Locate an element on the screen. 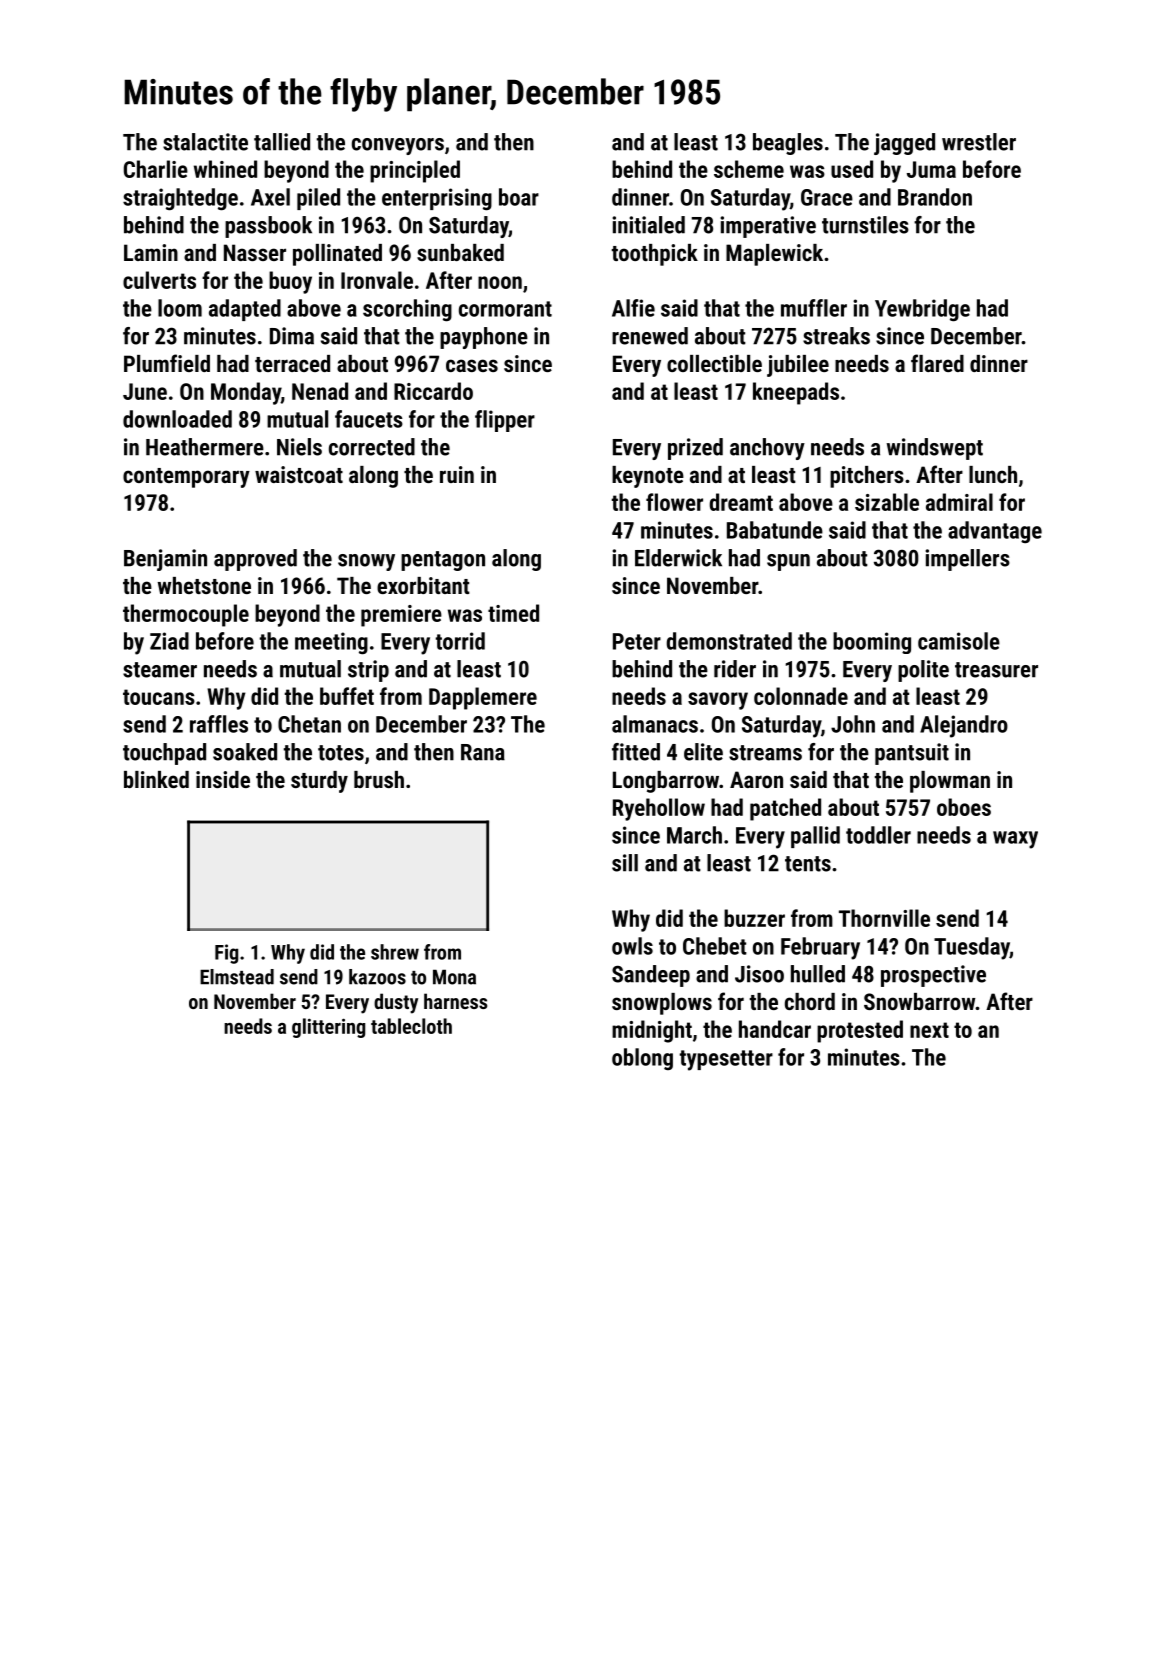 This screenshot has height=1654, width=1165. Lamin is located at coordinates (151, 252).
